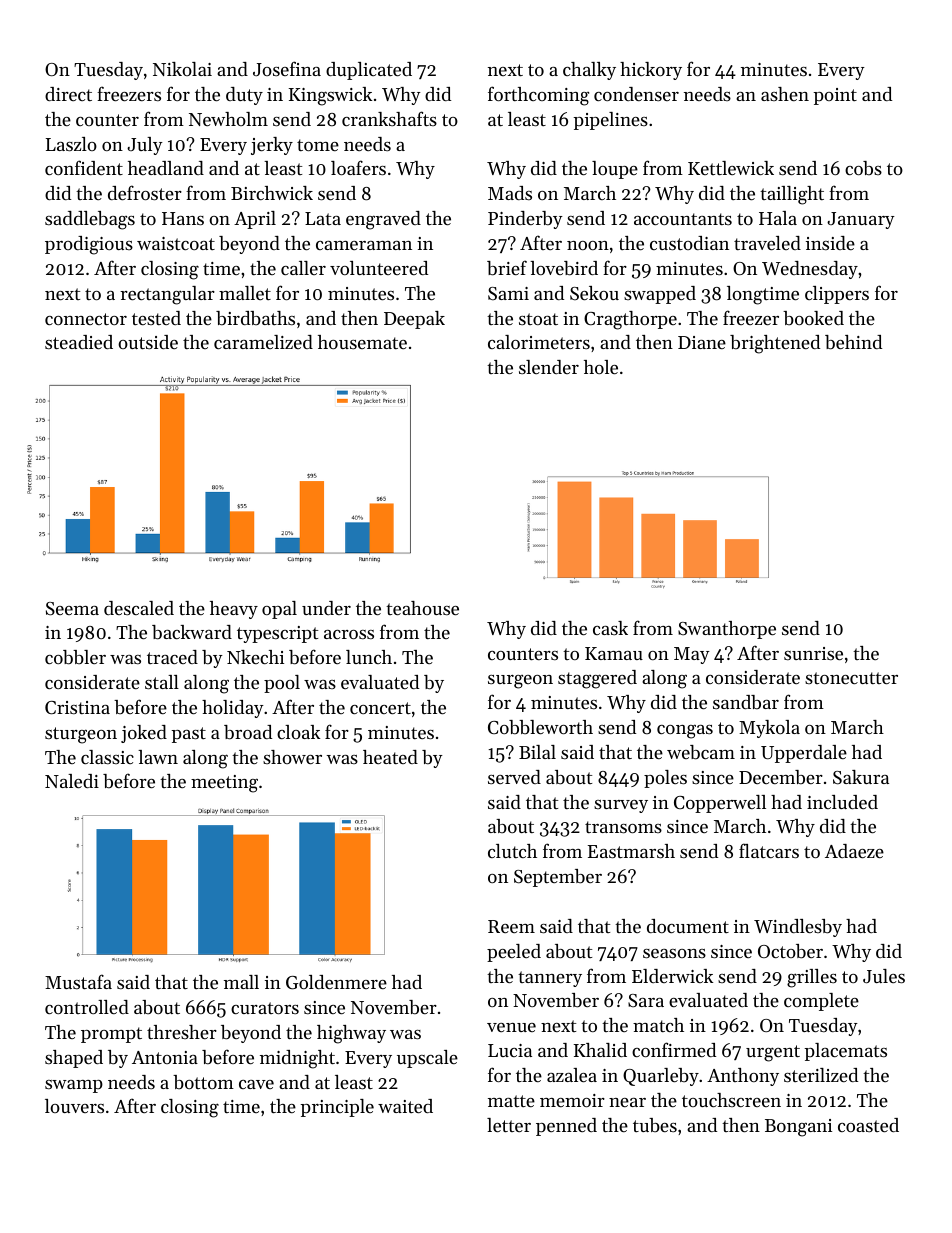 The image size is (952, 1233). What do you see at coordinates (78, 981) in the page?
I see `Mustafa` at bounding box center [78, 981].
